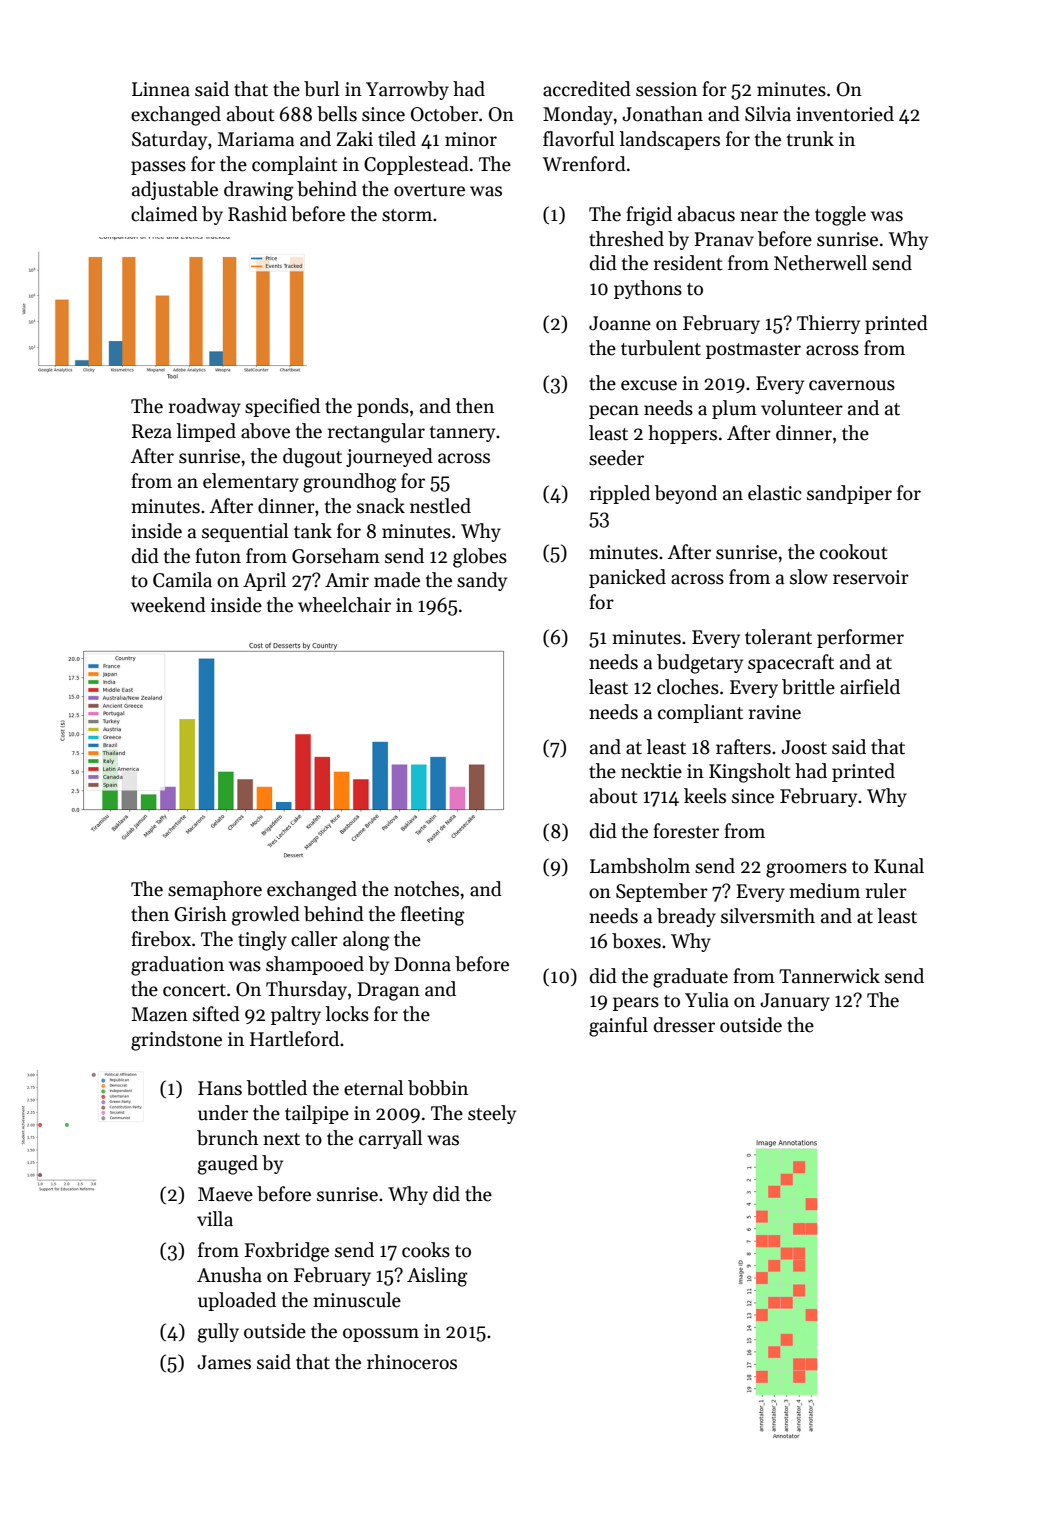  I want to click on semaphore, so click(215, 890).
